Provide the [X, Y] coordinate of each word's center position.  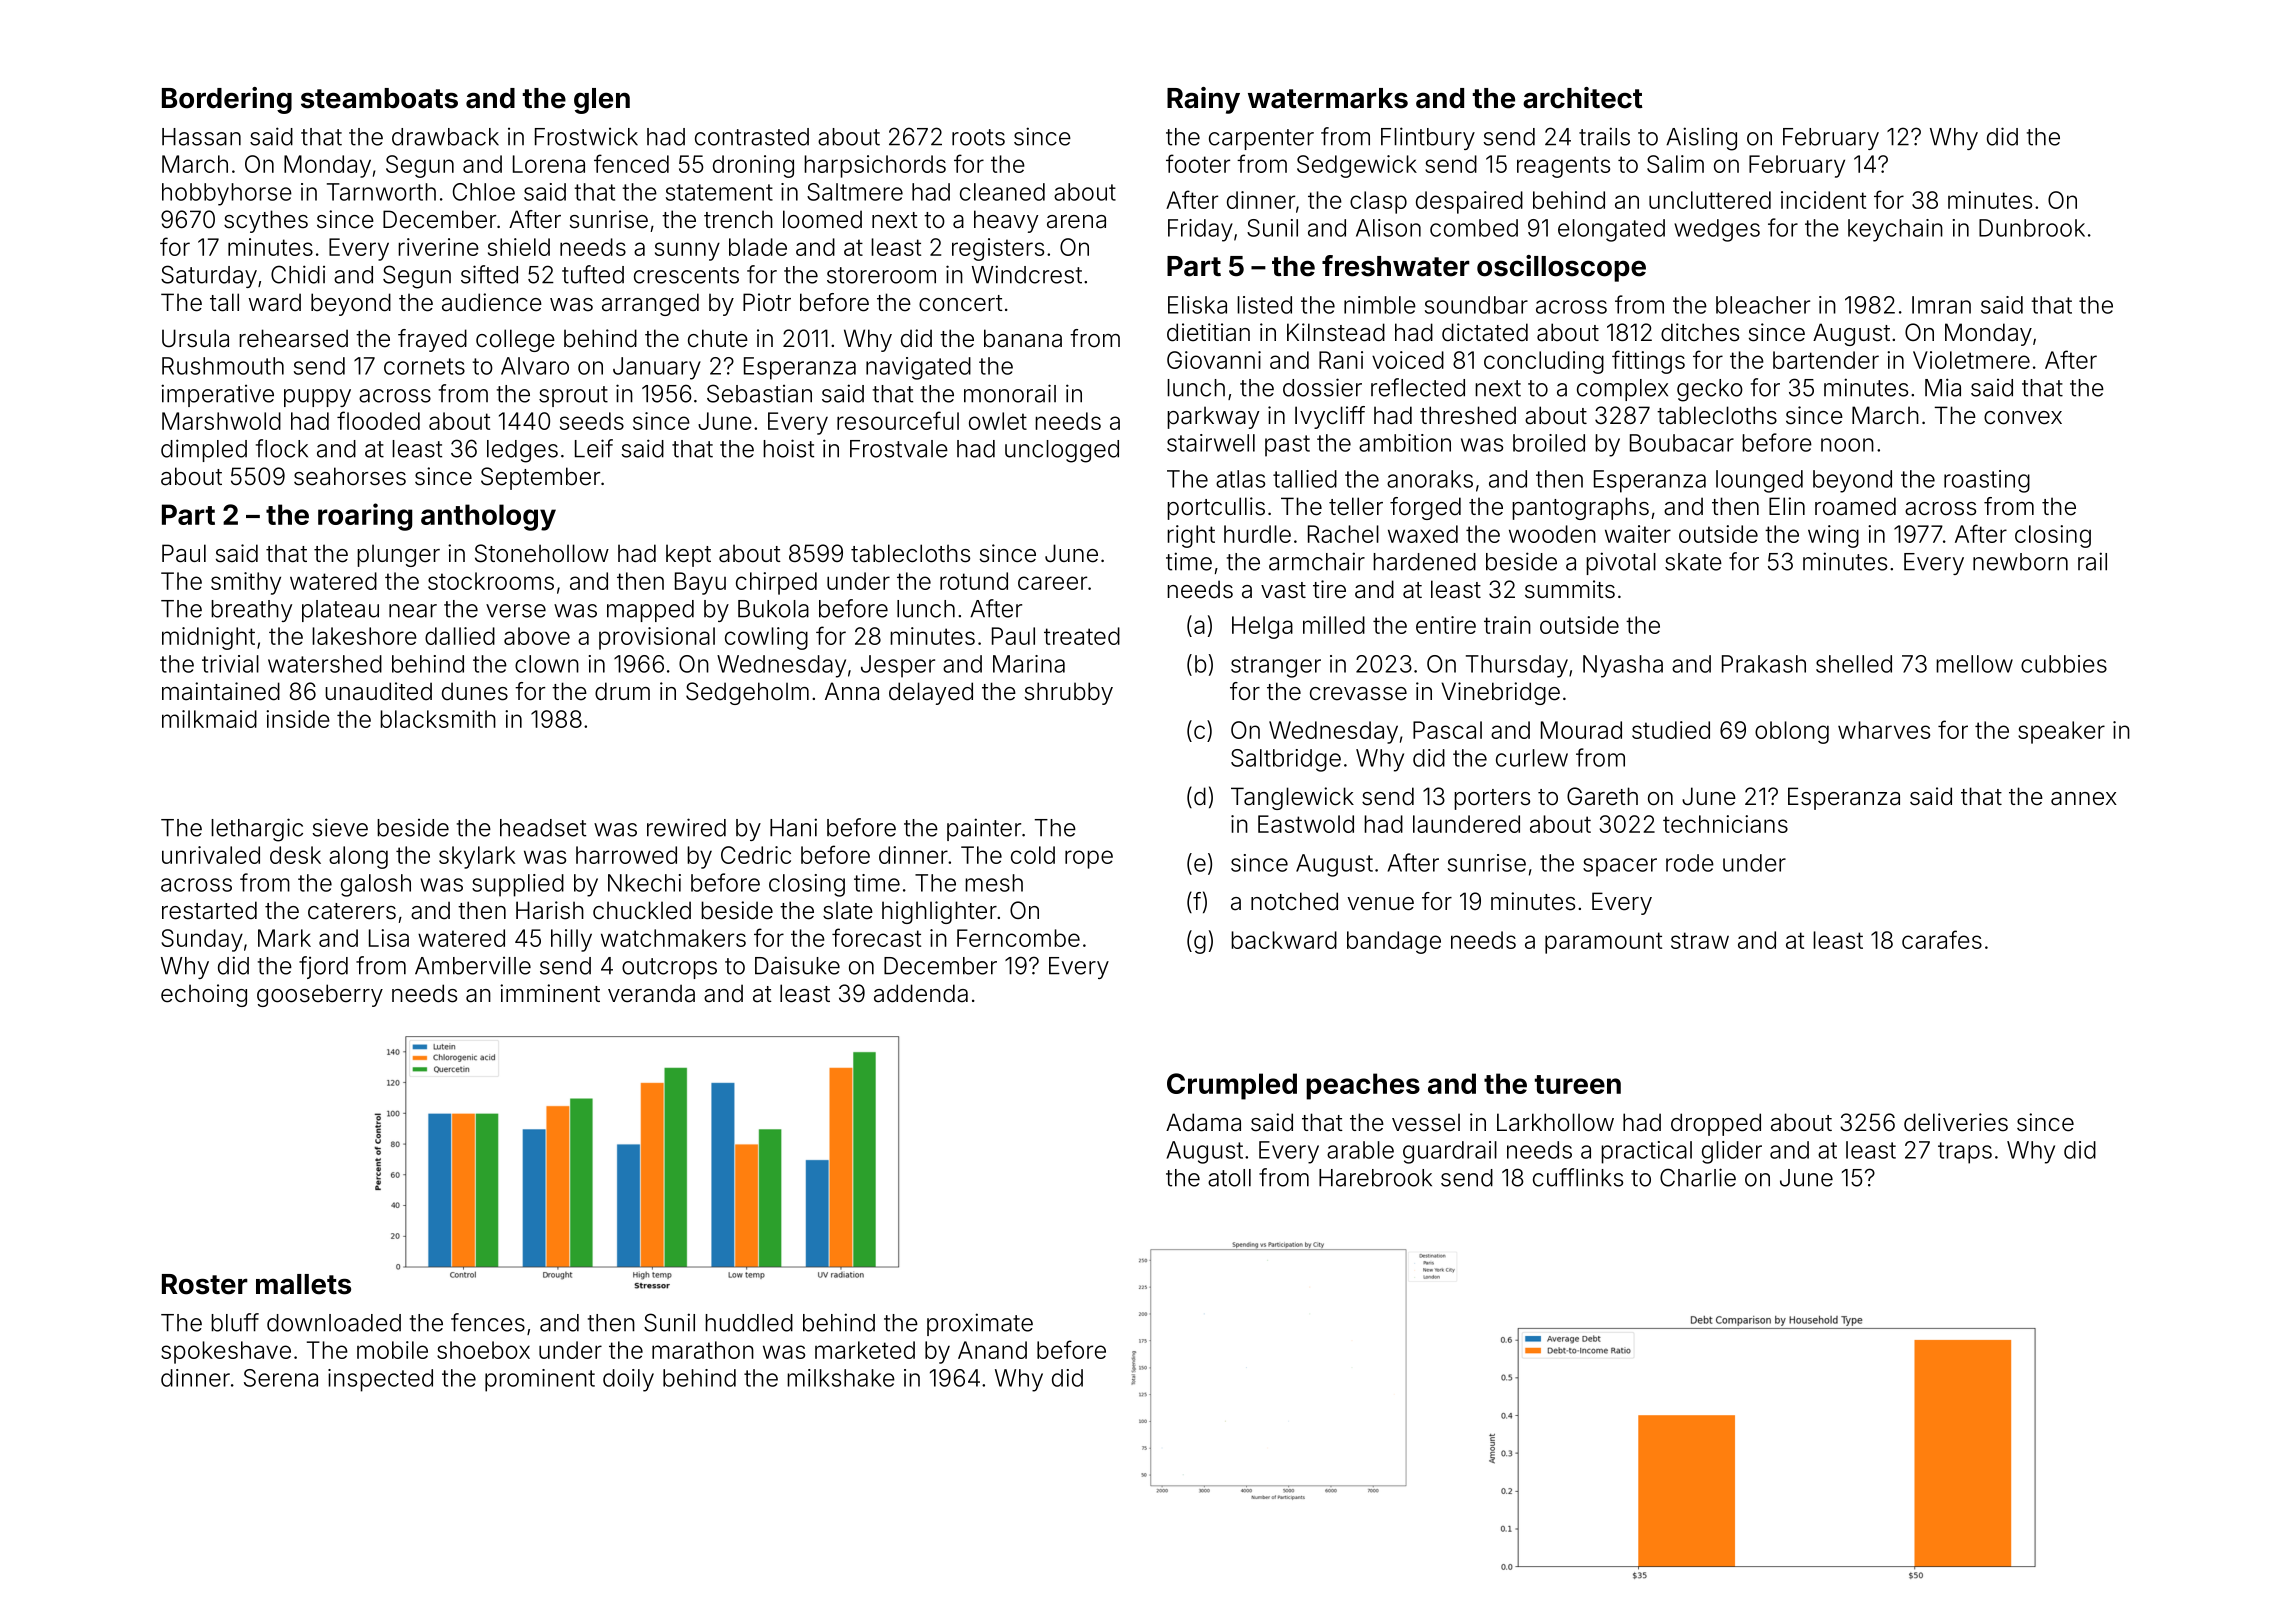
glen [602, 101]
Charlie [1698, 1177]
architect [1583, 98]
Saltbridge [1286, 760]
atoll [1229, 1178]
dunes [475, 691]
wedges [1717, 230]
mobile [392, 1350]
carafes [1942, 939]
